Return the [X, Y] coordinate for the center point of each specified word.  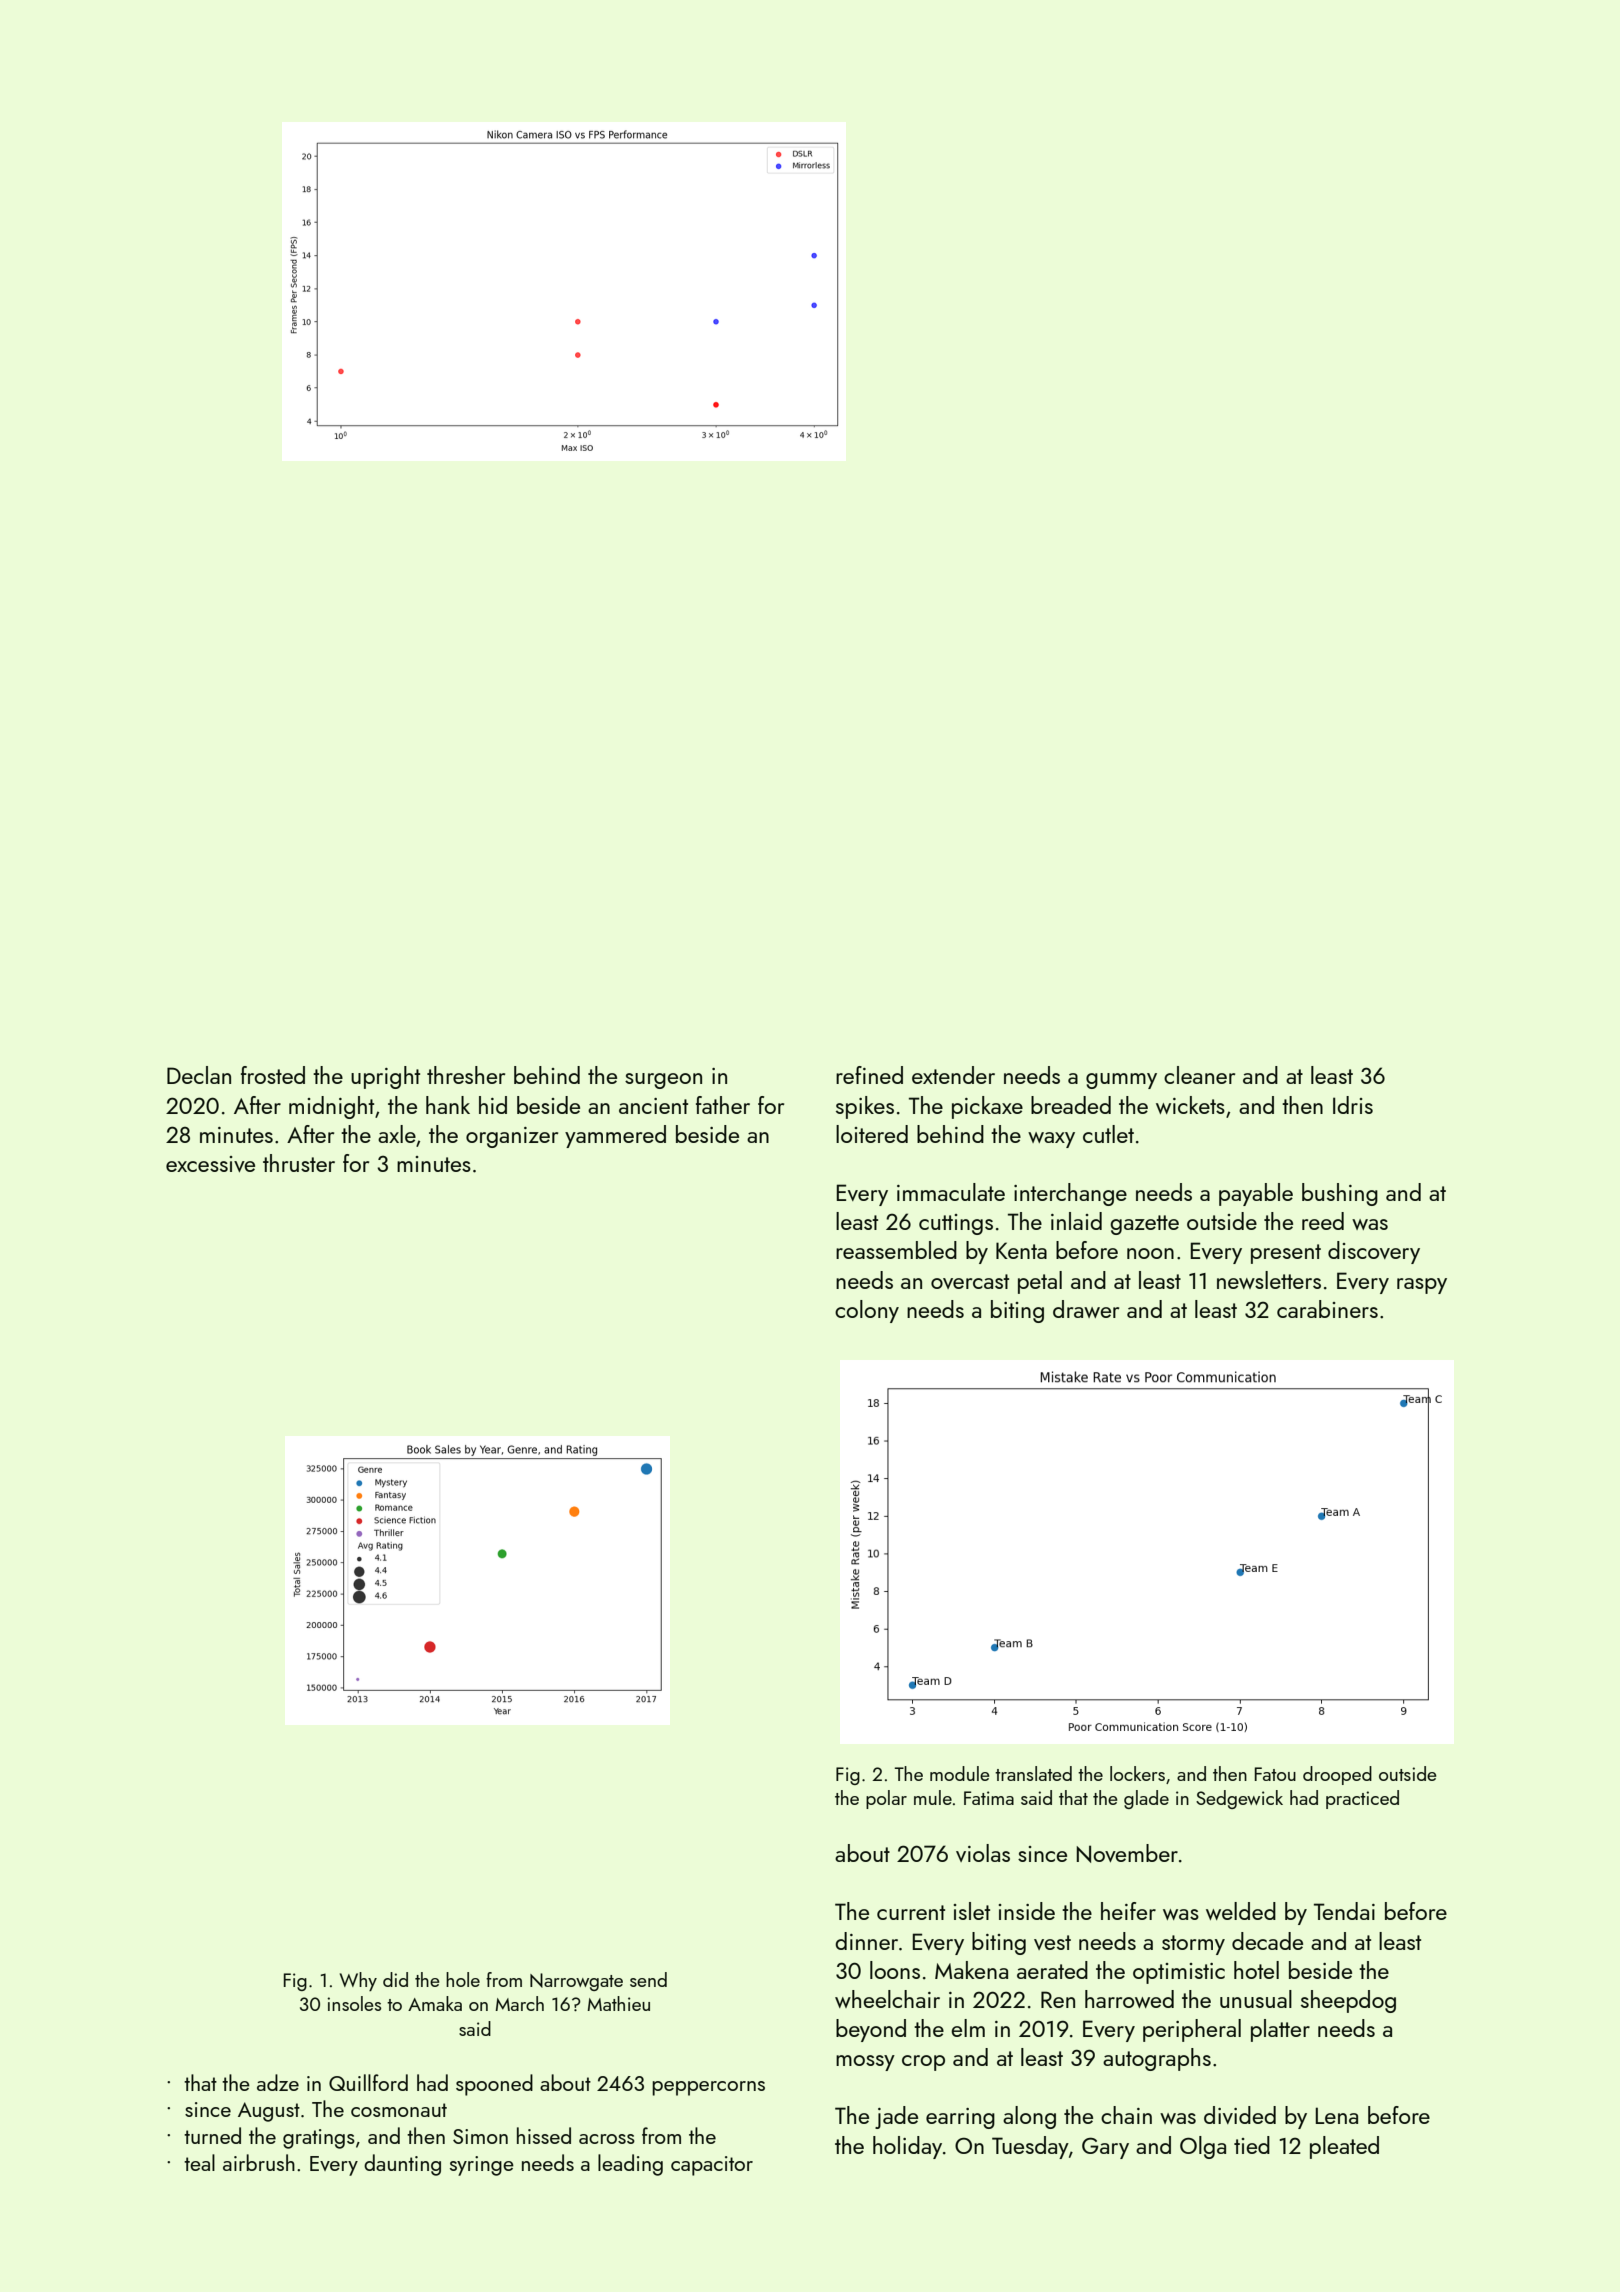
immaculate [951, 1192]
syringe [482, 2166]
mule [933, 1797]
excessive [210, 1164]
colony [867, 1311]
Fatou [1275, 1774]
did [395, 1979]
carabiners [1327, 1309]
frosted [273, 1075]
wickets [1190, 1105]
